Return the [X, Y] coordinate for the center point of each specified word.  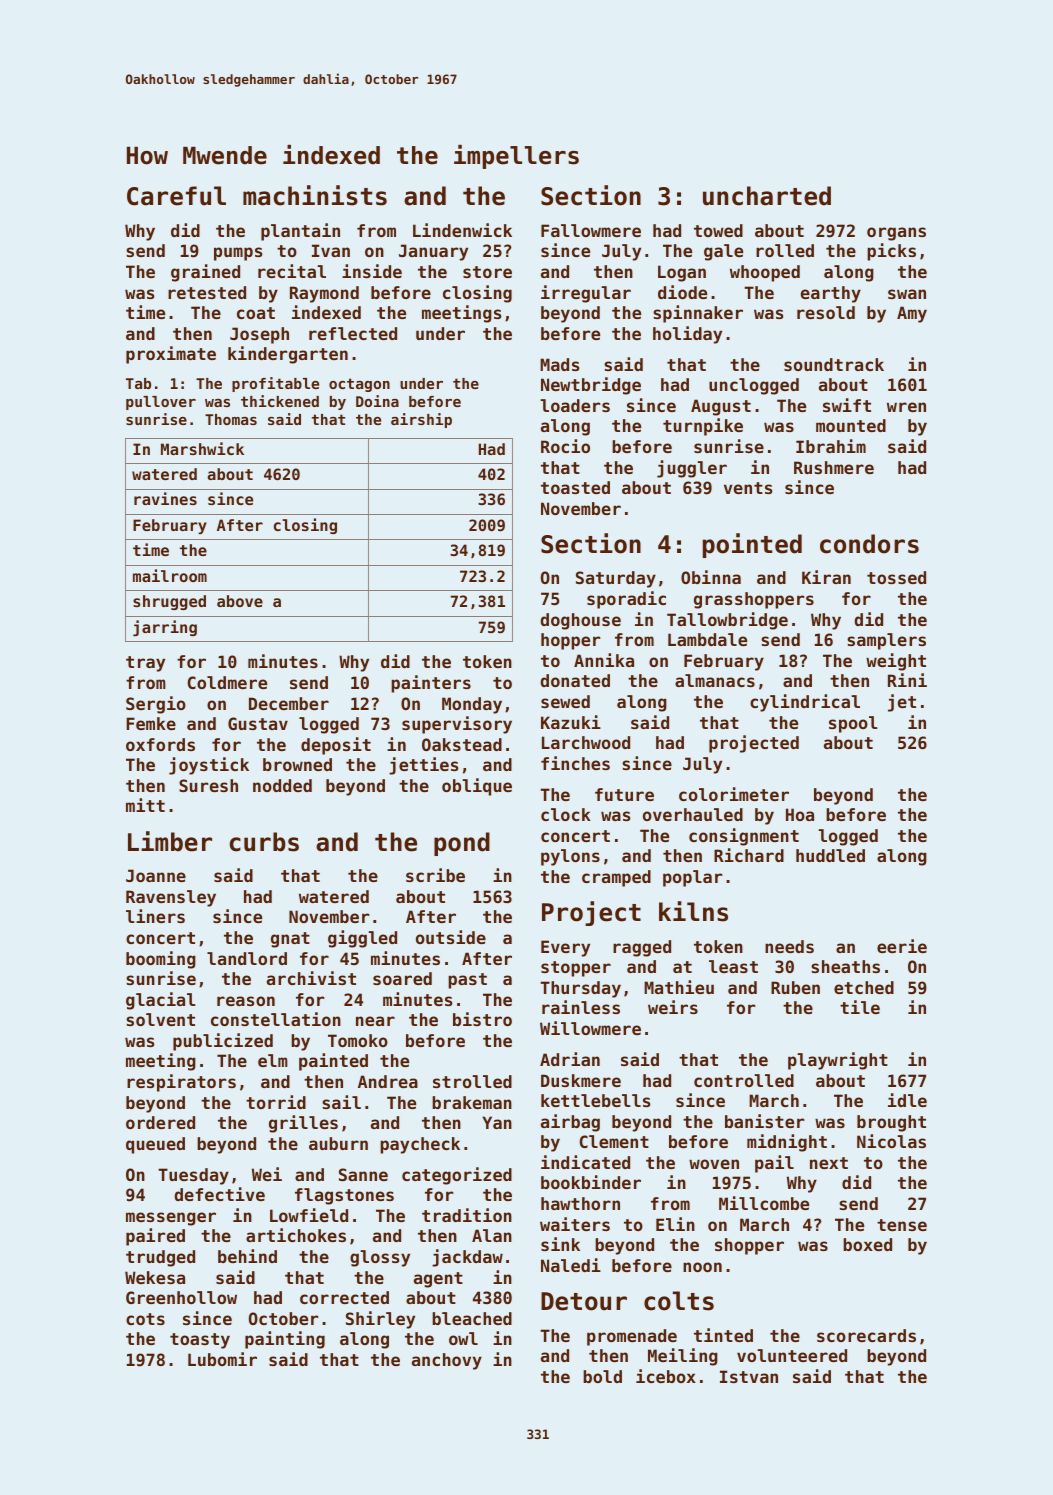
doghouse [581, 621]
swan [907, 294]
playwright [838, 1061]
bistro [482, 1019]
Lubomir [222, 1359]
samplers [886, 641]
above [240, 601]
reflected [353, 333]
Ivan [331, 250]
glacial [161, 1001]
